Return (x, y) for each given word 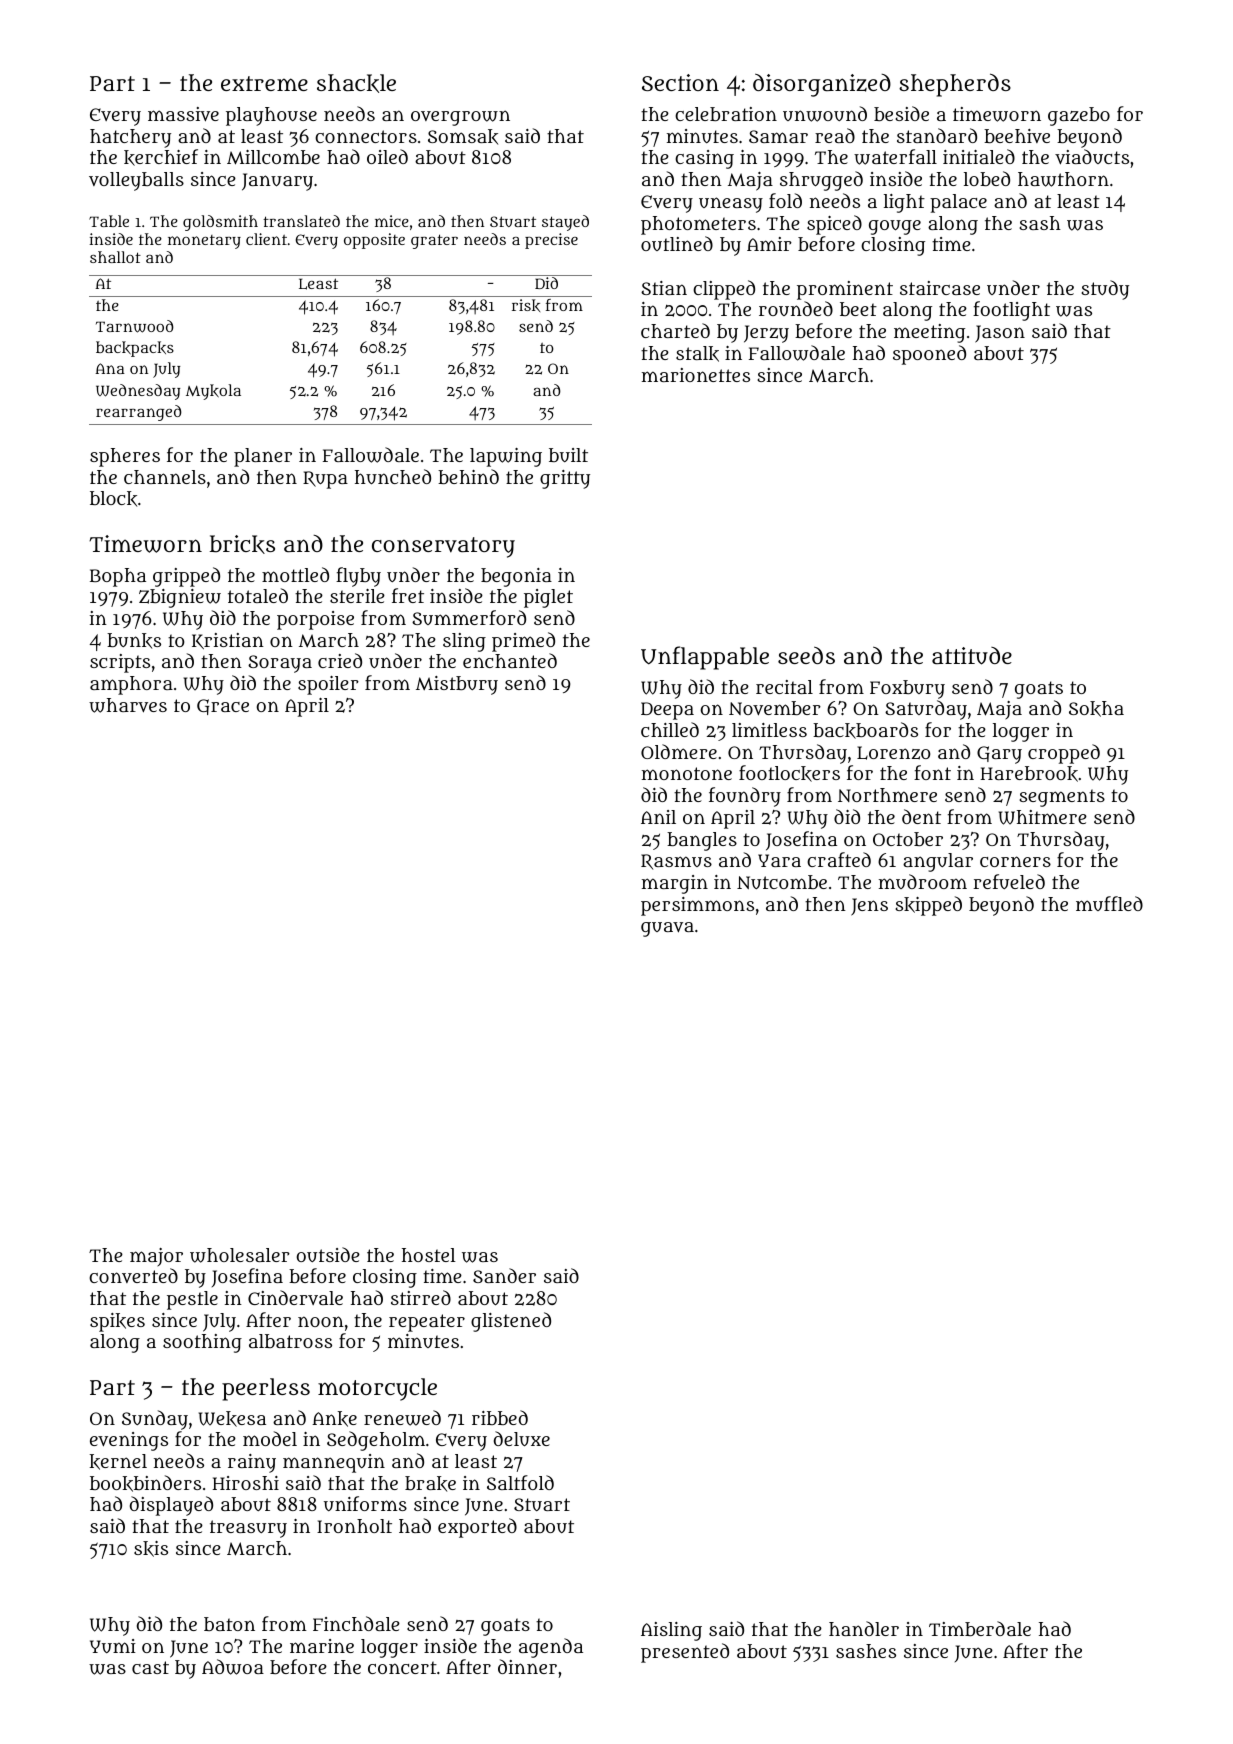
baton (229, 1624)
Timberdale (980, 1628)
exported (477, 1528)
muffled (1109, 903)
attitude (972, 656)
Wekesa (232, 1419)
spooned (929, 355)
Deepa (667, 711)
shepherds (955, 85)
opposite (374, 241)
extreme (264, 83)
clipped (724, 290)
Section (680, 82)
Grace (223, 707)
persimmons (697, 906)
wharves (128, 705)
